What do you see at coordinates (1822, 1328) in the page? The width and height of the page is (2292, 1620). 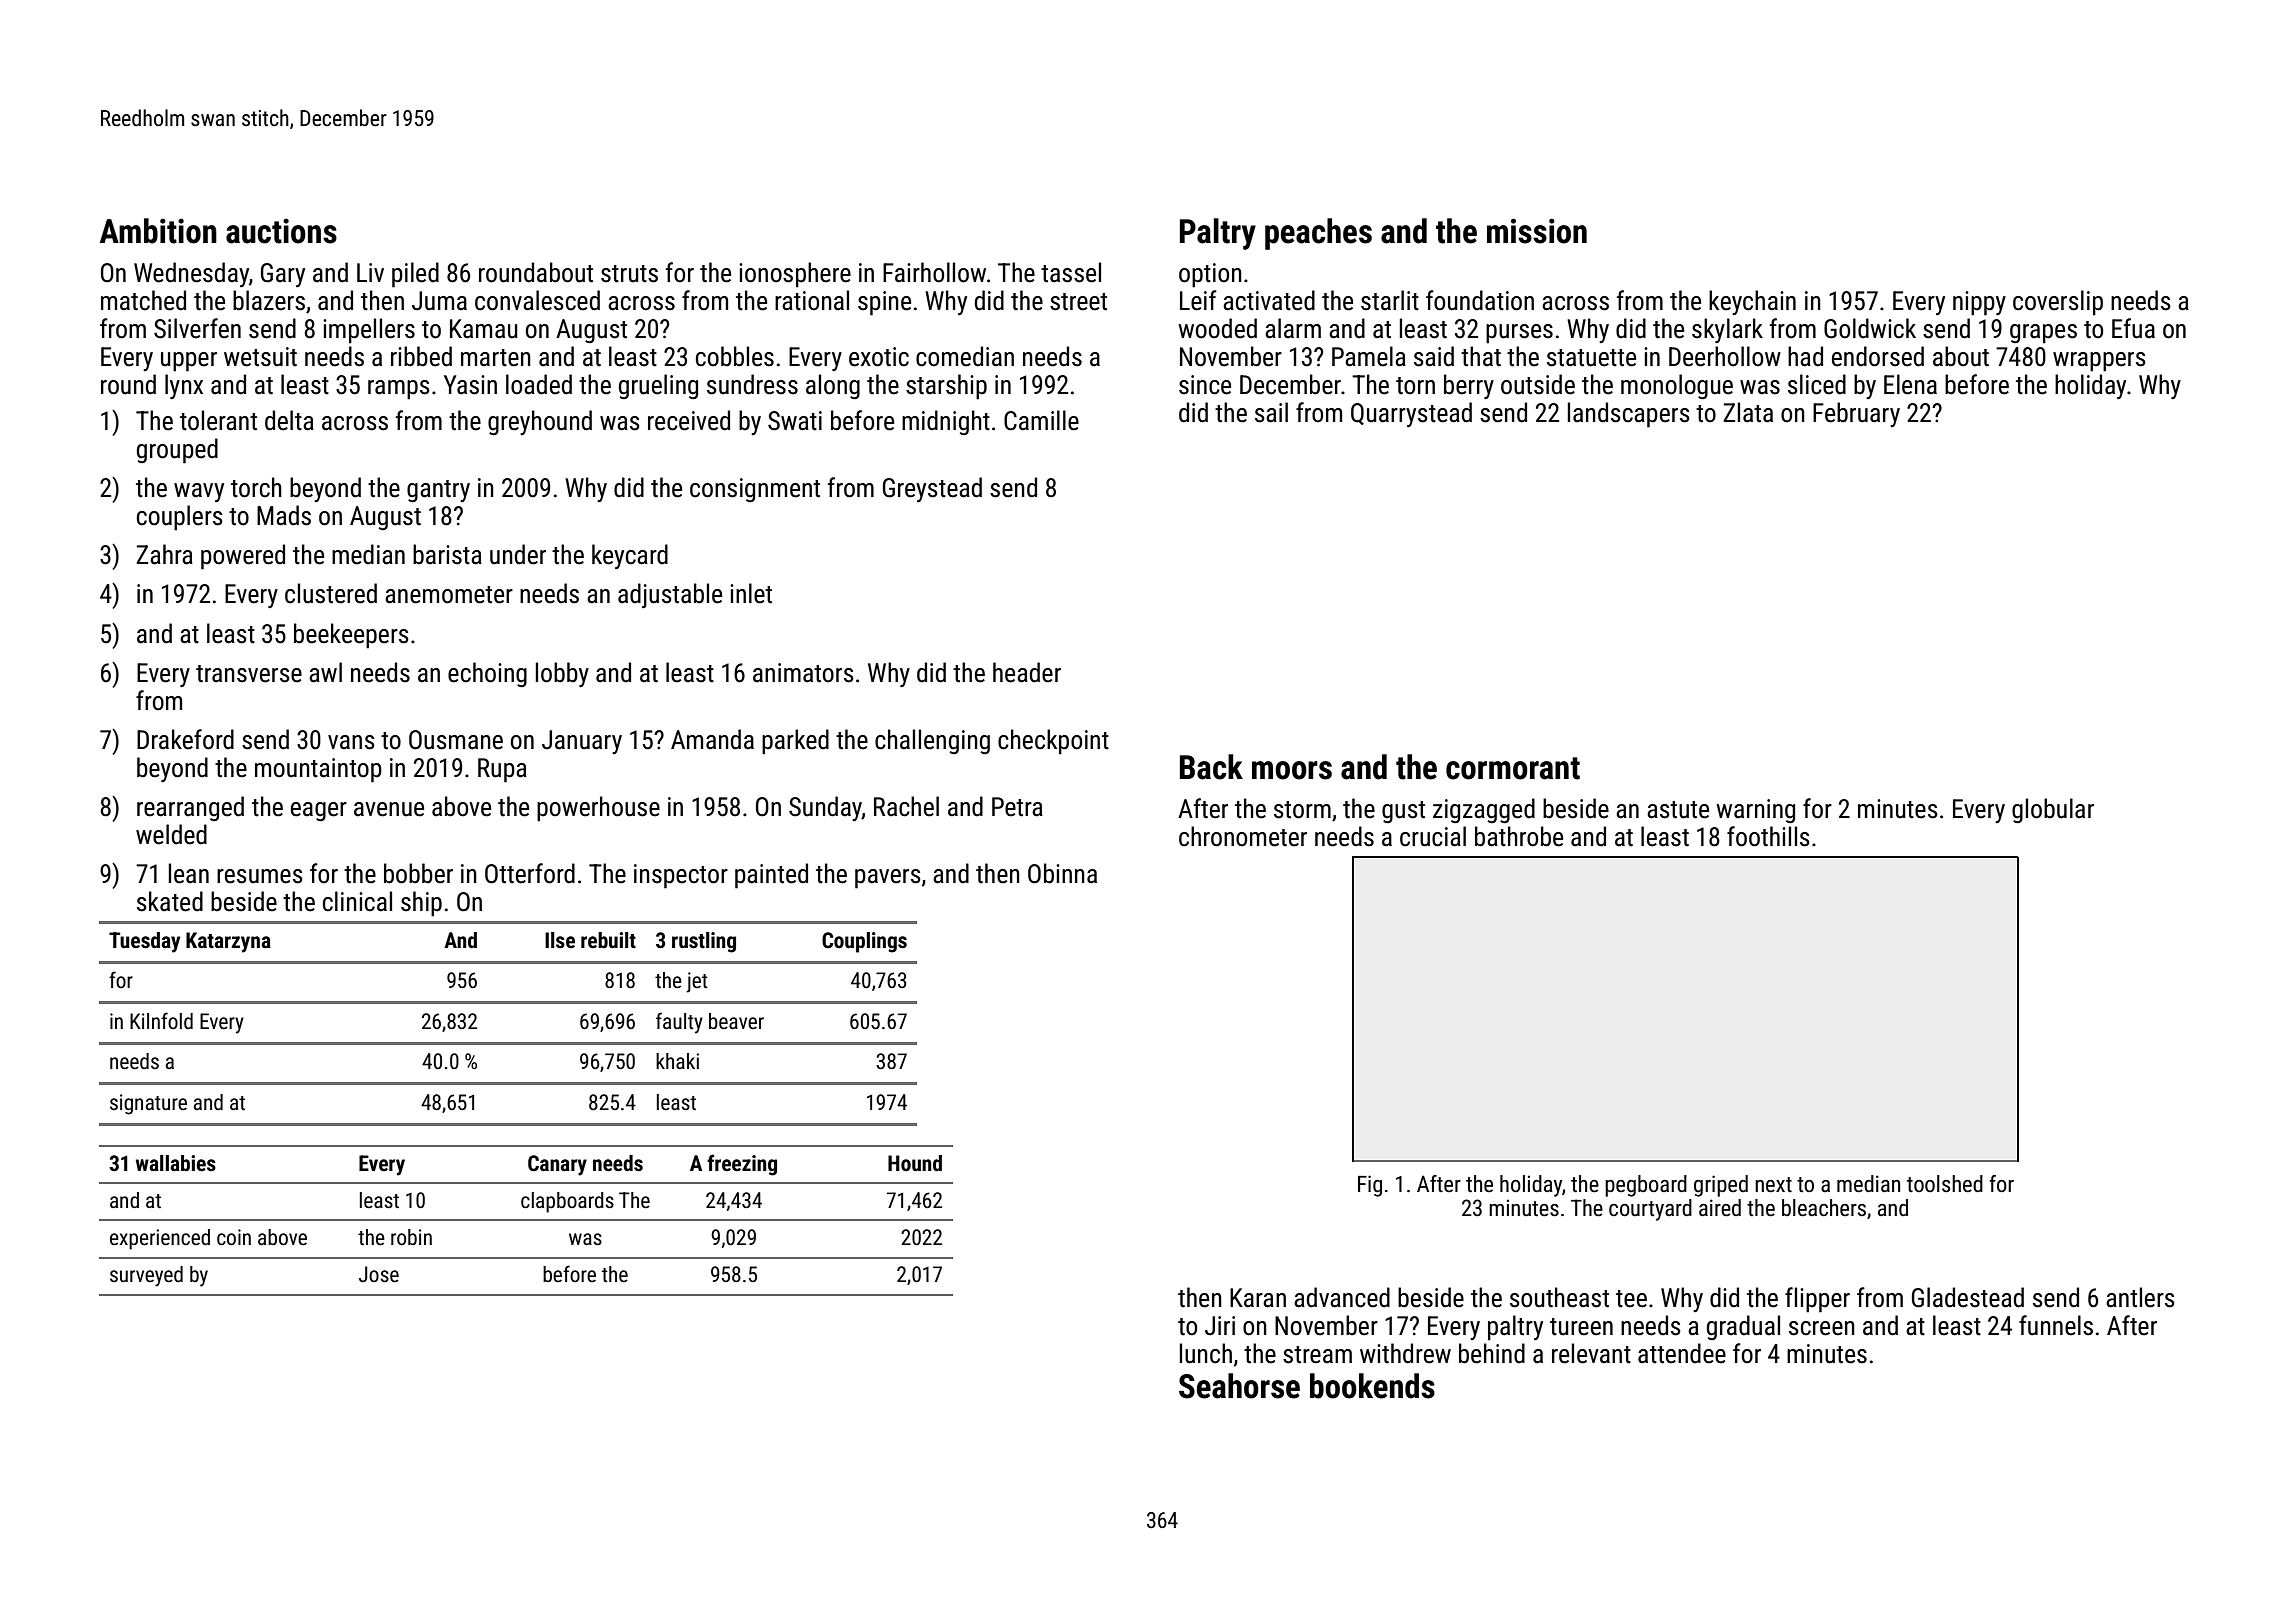 I see `screen` at bounding box center [1822, 1328].
